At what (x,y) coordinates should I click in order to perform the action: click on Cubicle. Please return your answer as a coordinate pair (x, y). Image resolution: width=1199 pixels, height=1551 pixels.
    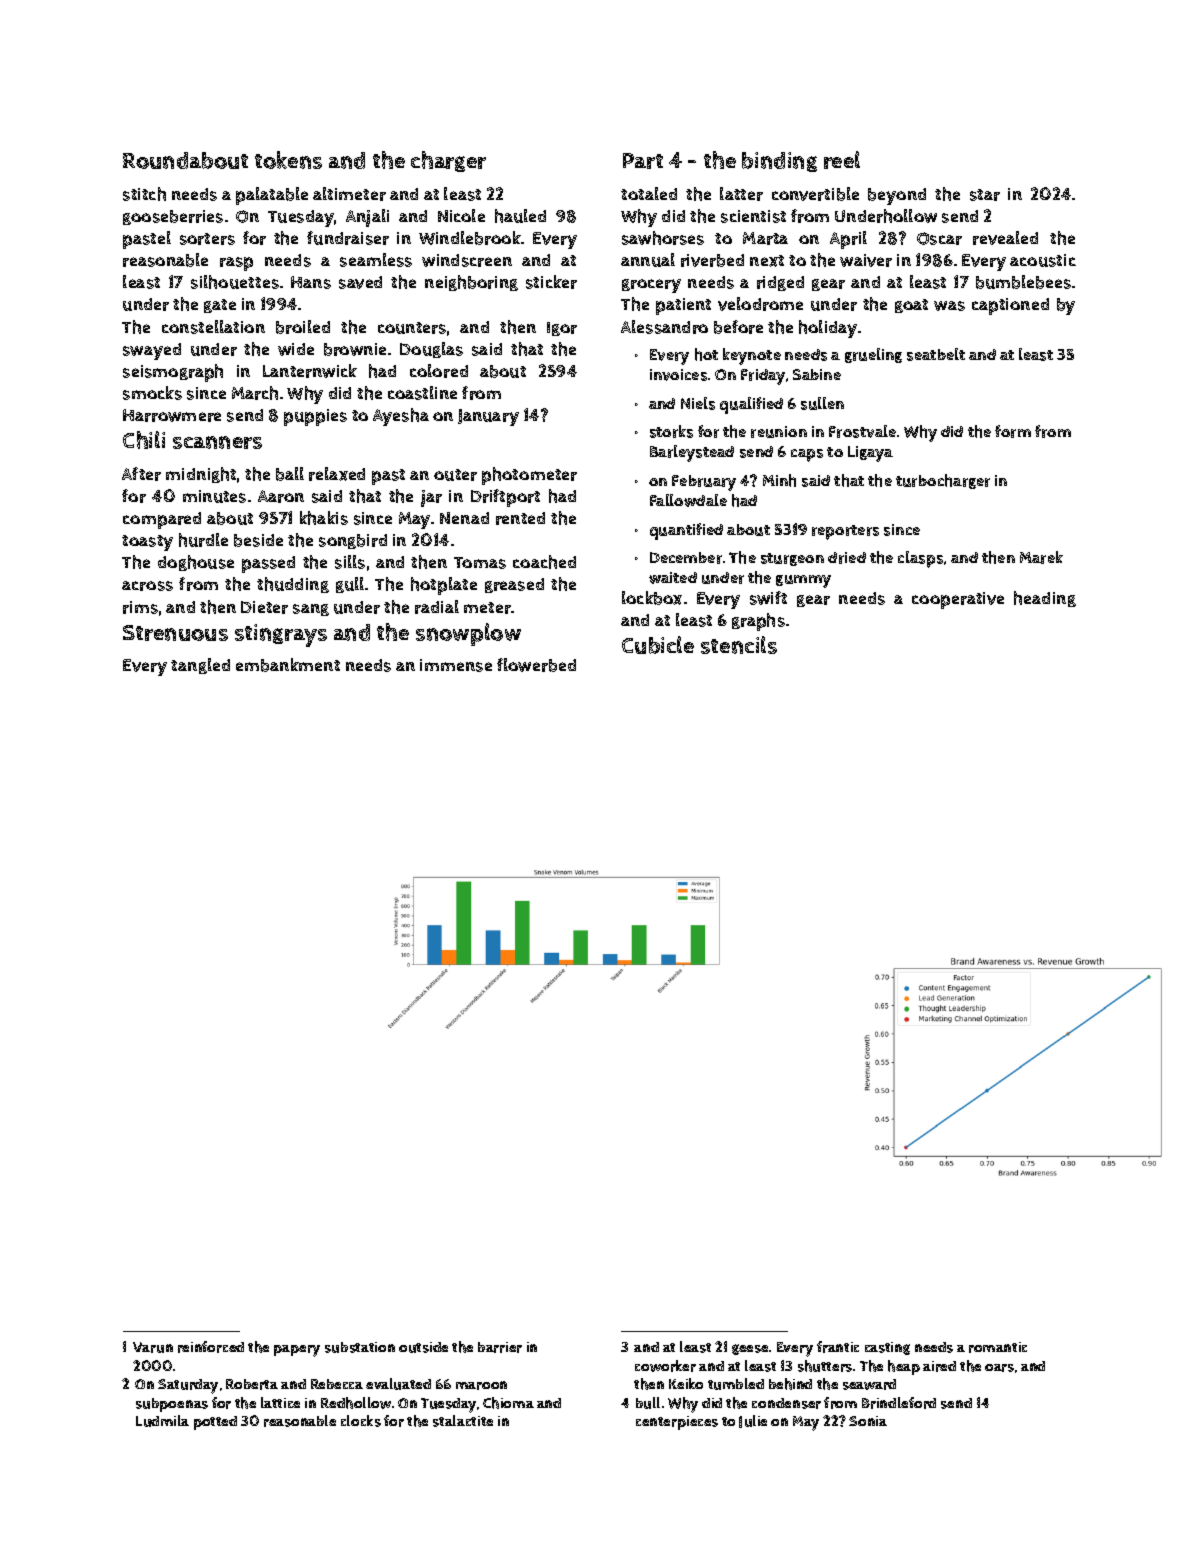
    Looking at the image, I should click on (658, 645).
